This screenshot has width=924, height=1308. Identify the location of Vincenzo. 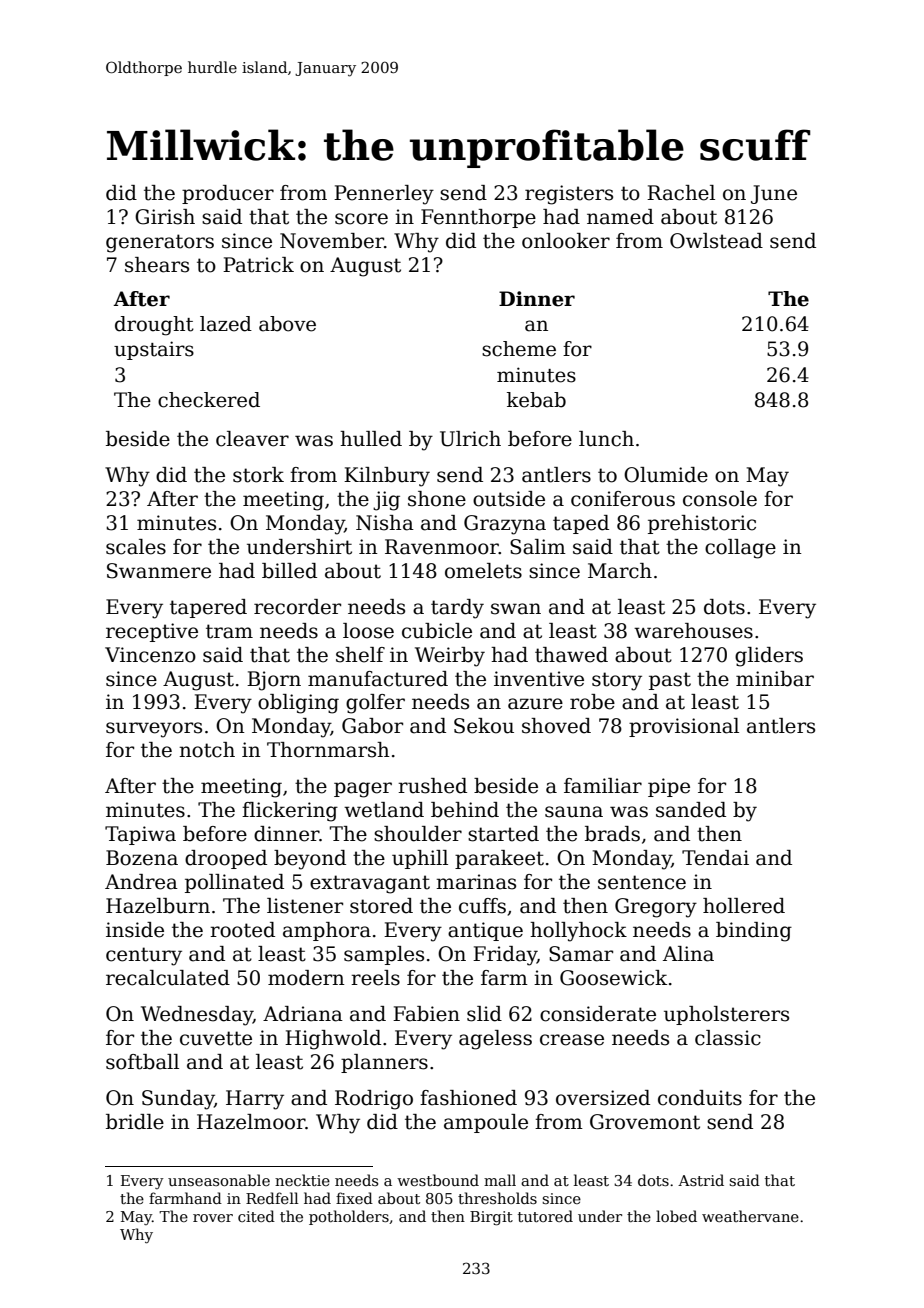
(150, 655).
